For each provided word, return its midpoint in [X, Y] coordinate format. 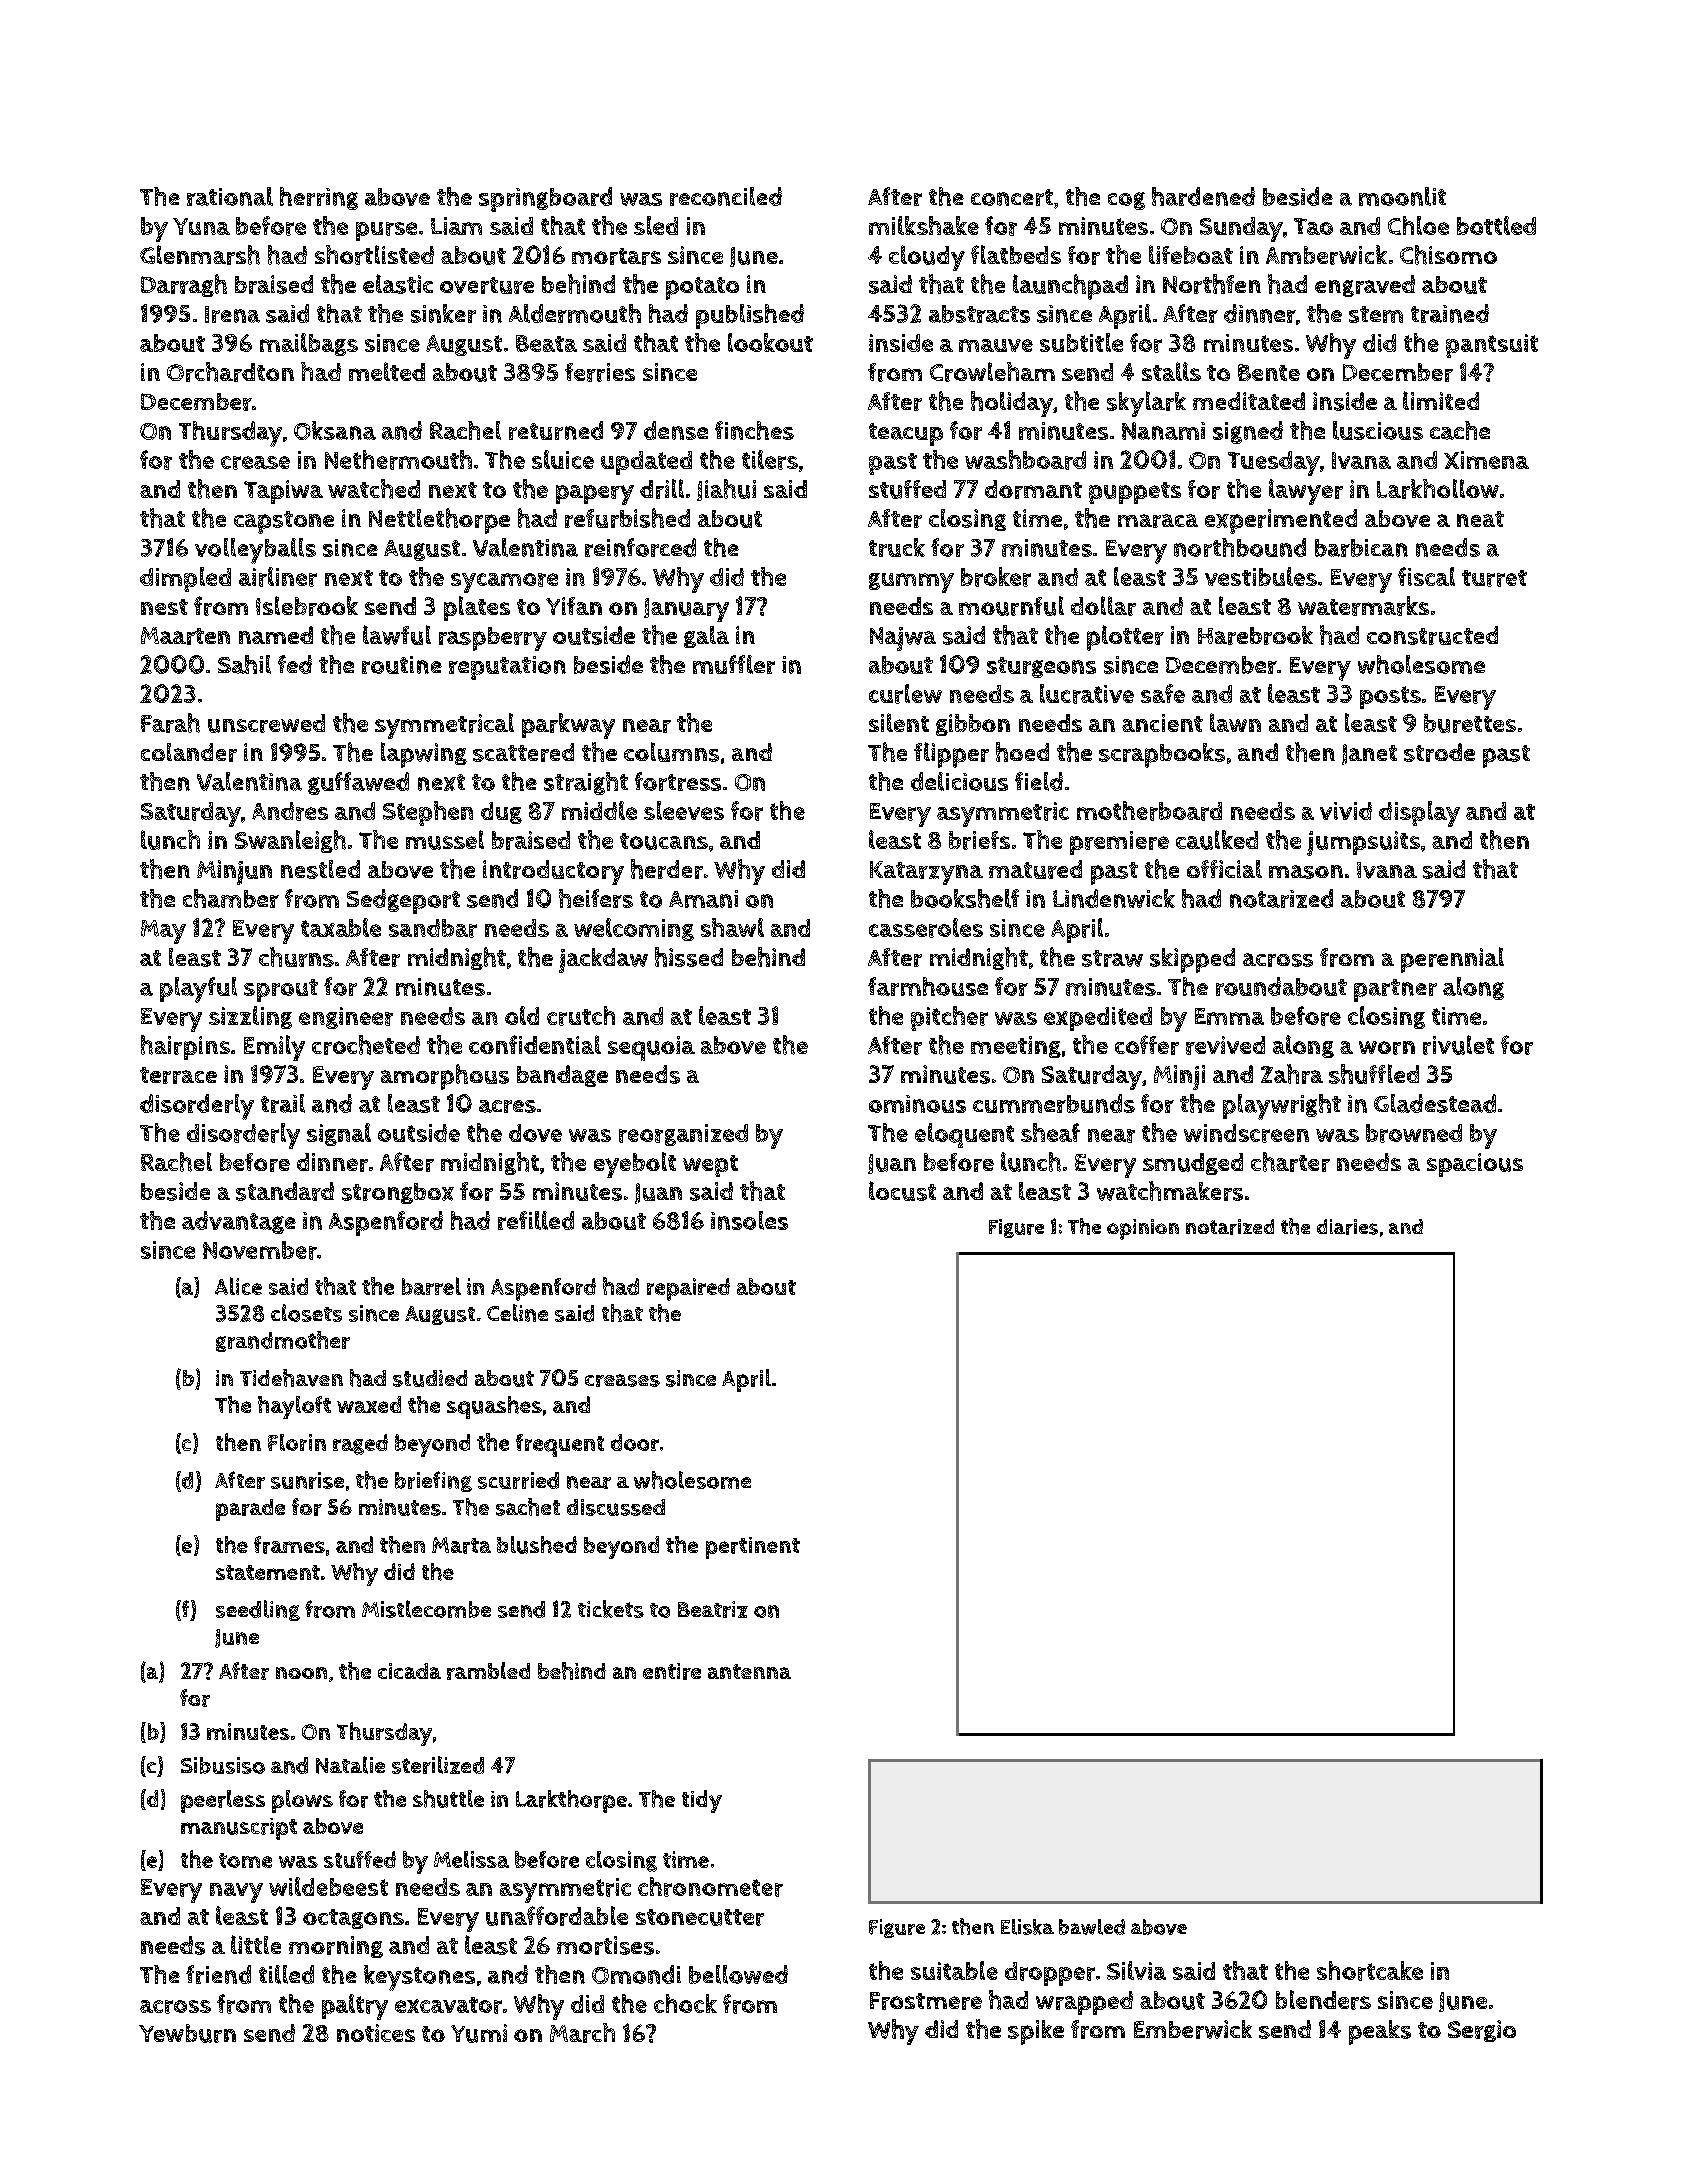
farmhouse [928, 986]
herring [319, 198]
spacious [1475, 1165]
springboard [545, 199]
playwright [1282, 1107]
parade [250, 1510]
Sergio [1482, 2031]
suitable [954, 1970]
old [522, 1015]
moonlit [1402, 196]
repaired [688, 1289]
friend [218, 1974]
